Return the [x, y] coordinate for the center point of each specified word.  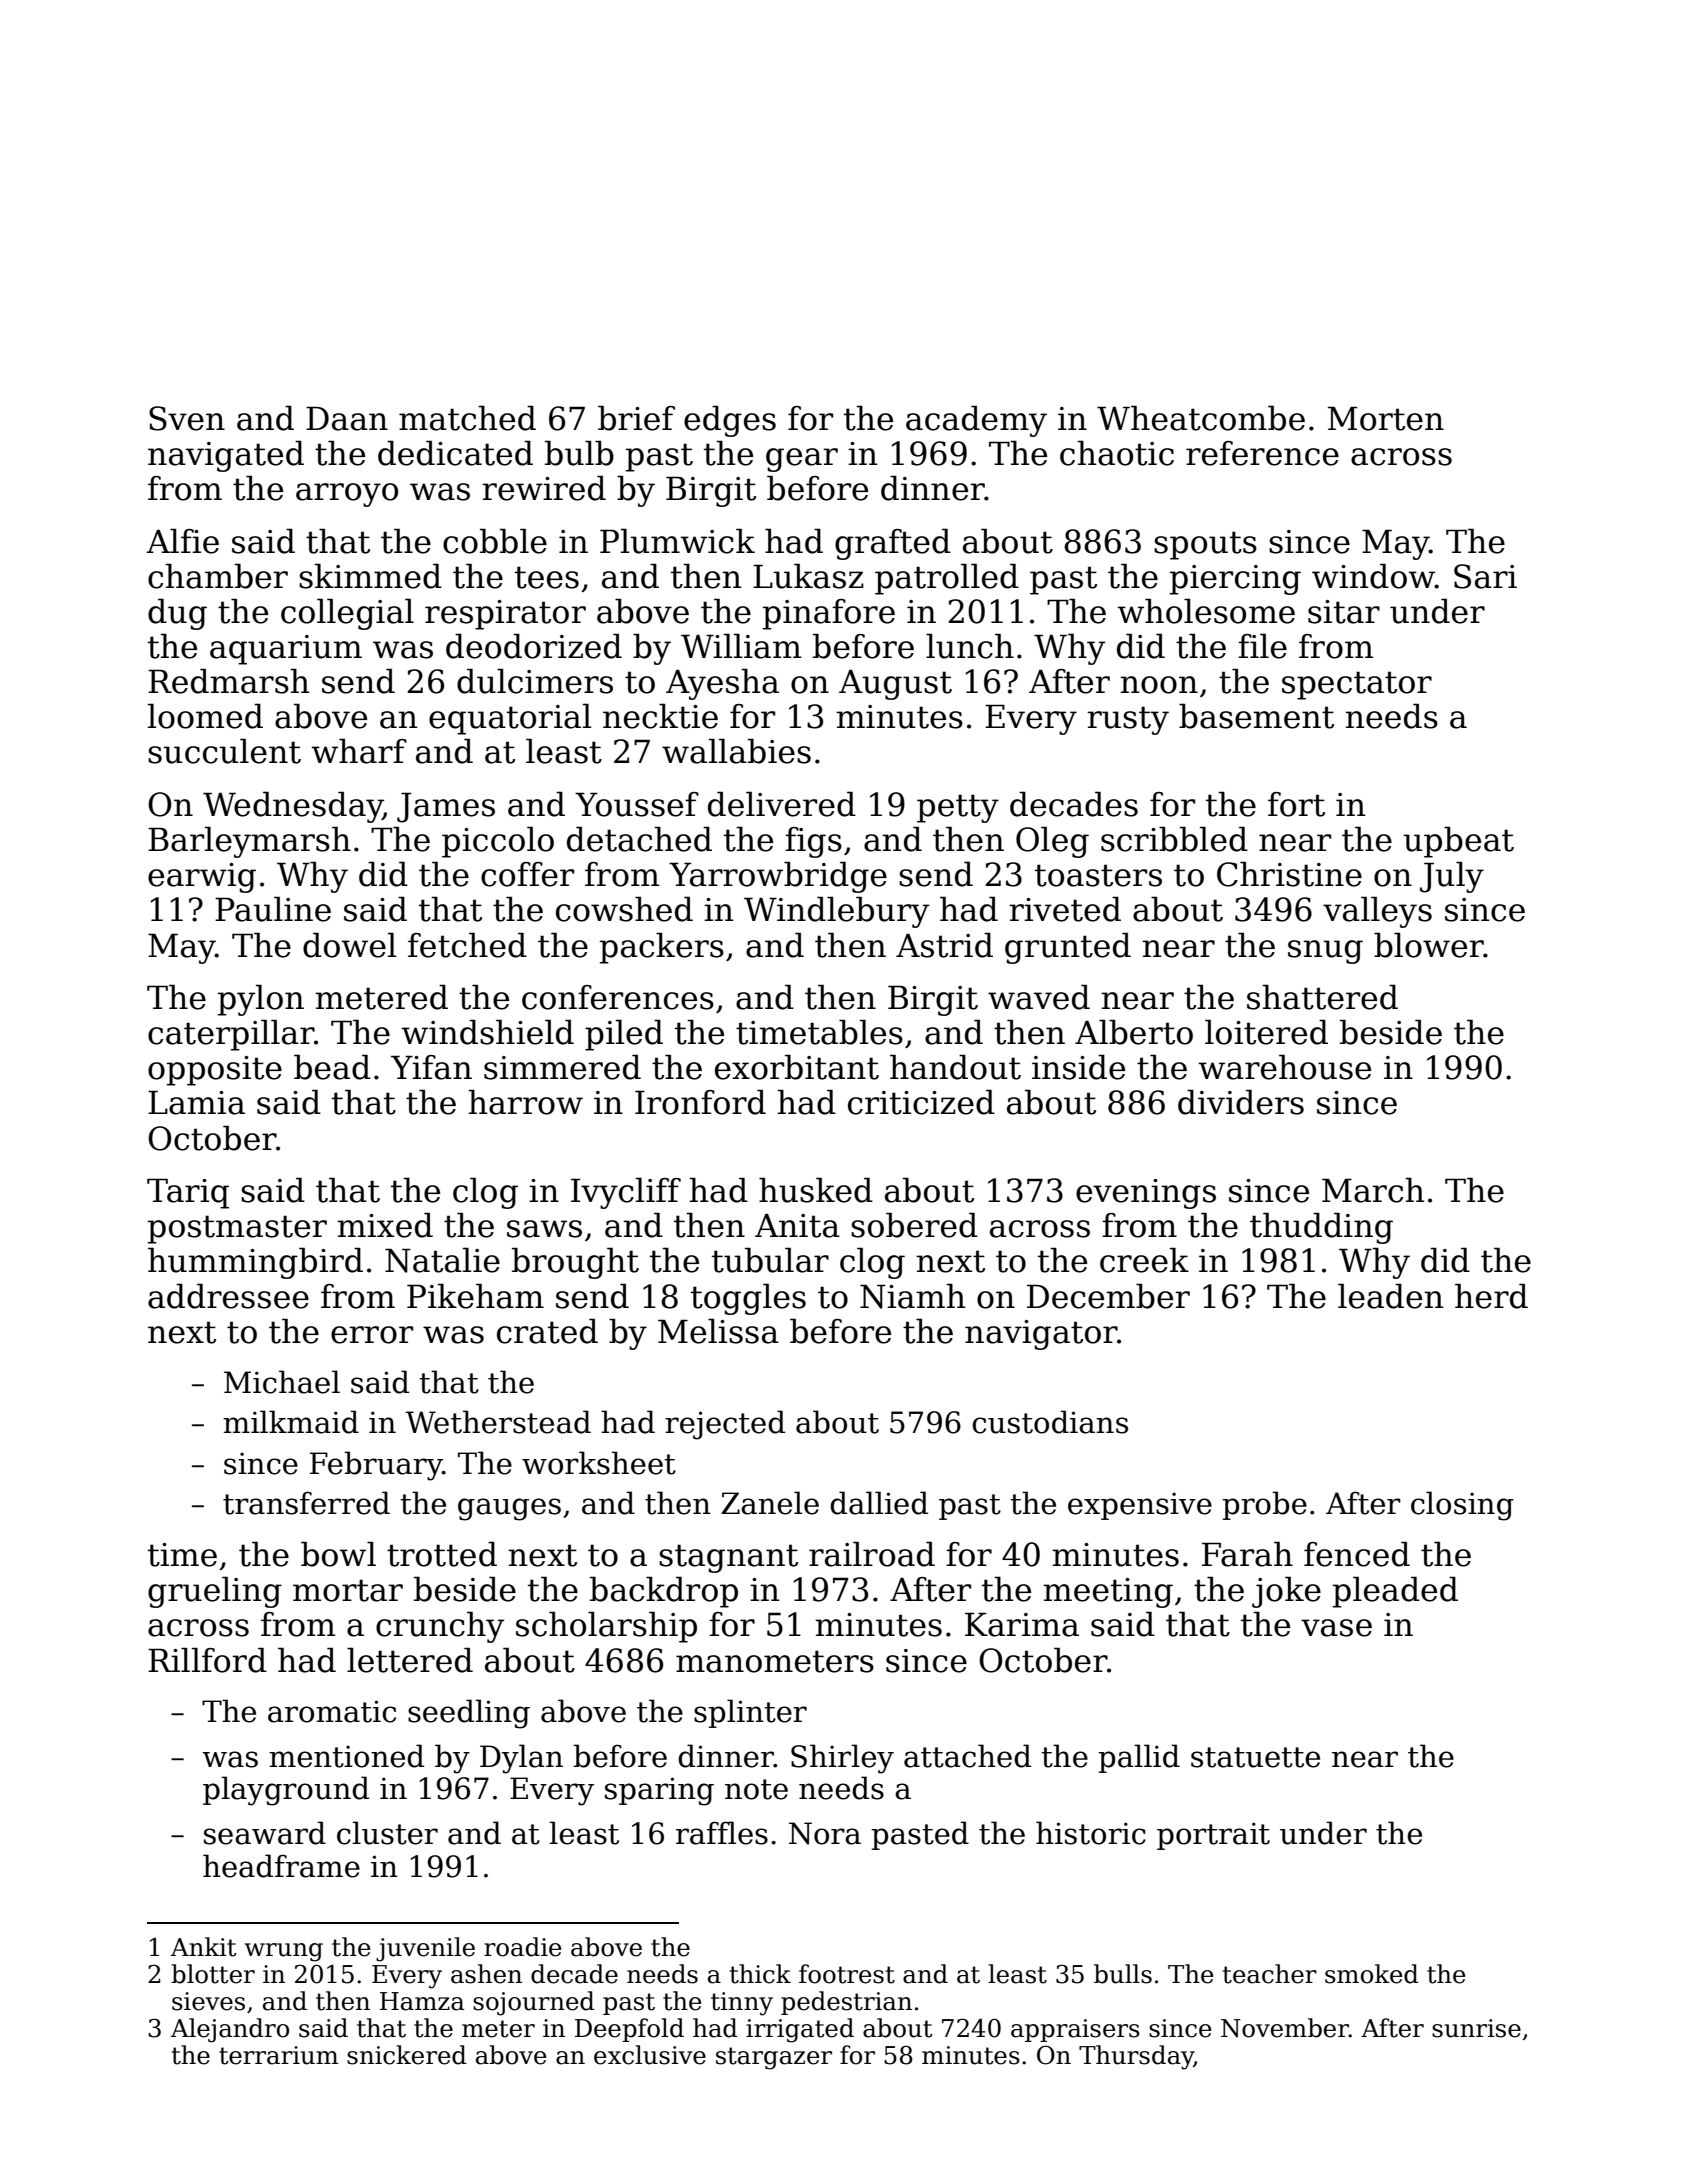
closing [1462, 1506]
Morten [1386, 418]
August [895, 685]
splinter [750, 1713]
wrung [284, 1952]
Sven [187, 418]
